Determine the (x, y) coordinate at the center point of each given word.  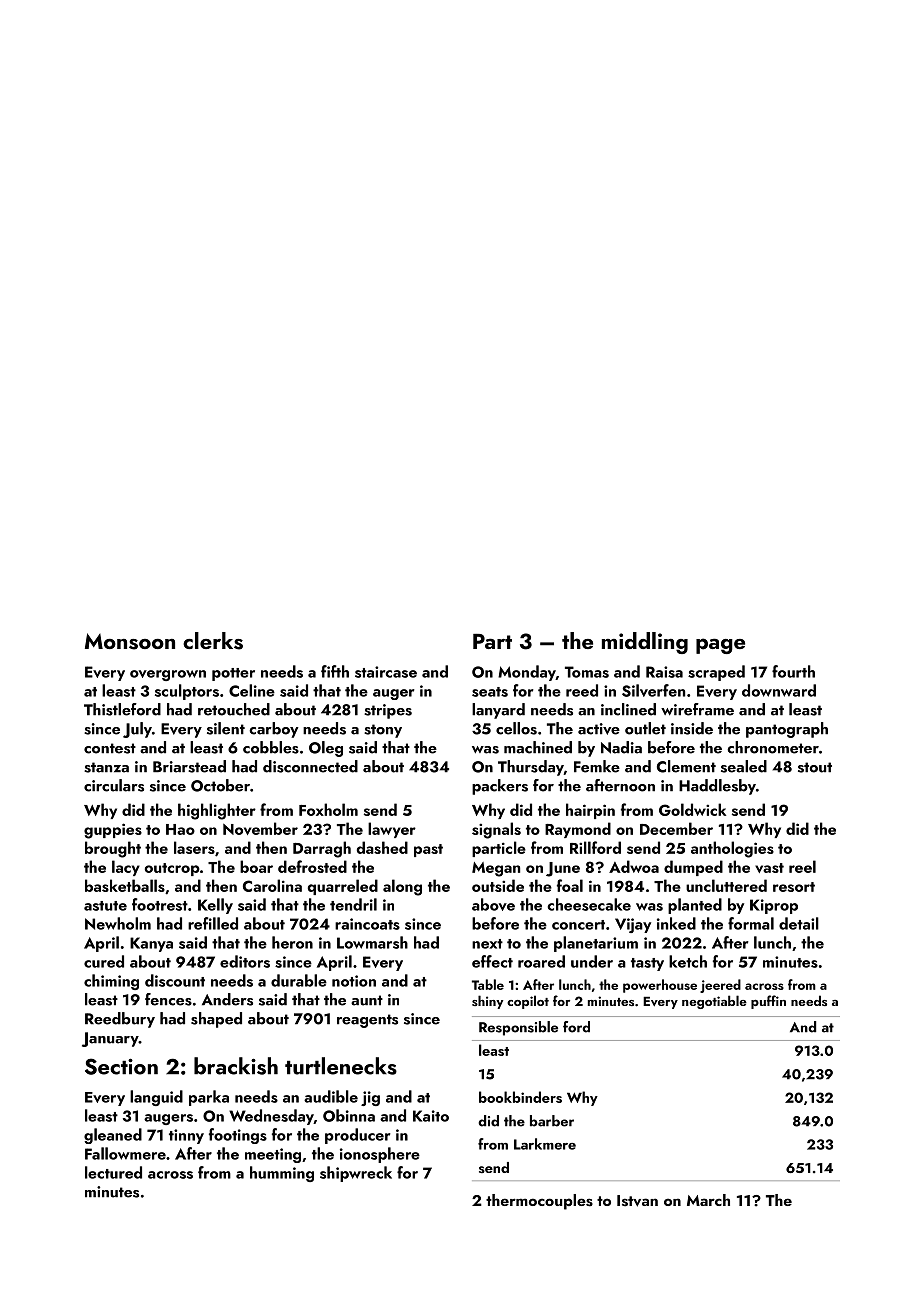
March (708, 1200)
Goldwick (692, 809)
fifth (335, 671)
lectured (113, 1172)
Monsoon (130, 641)
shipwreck (356, 1174)
